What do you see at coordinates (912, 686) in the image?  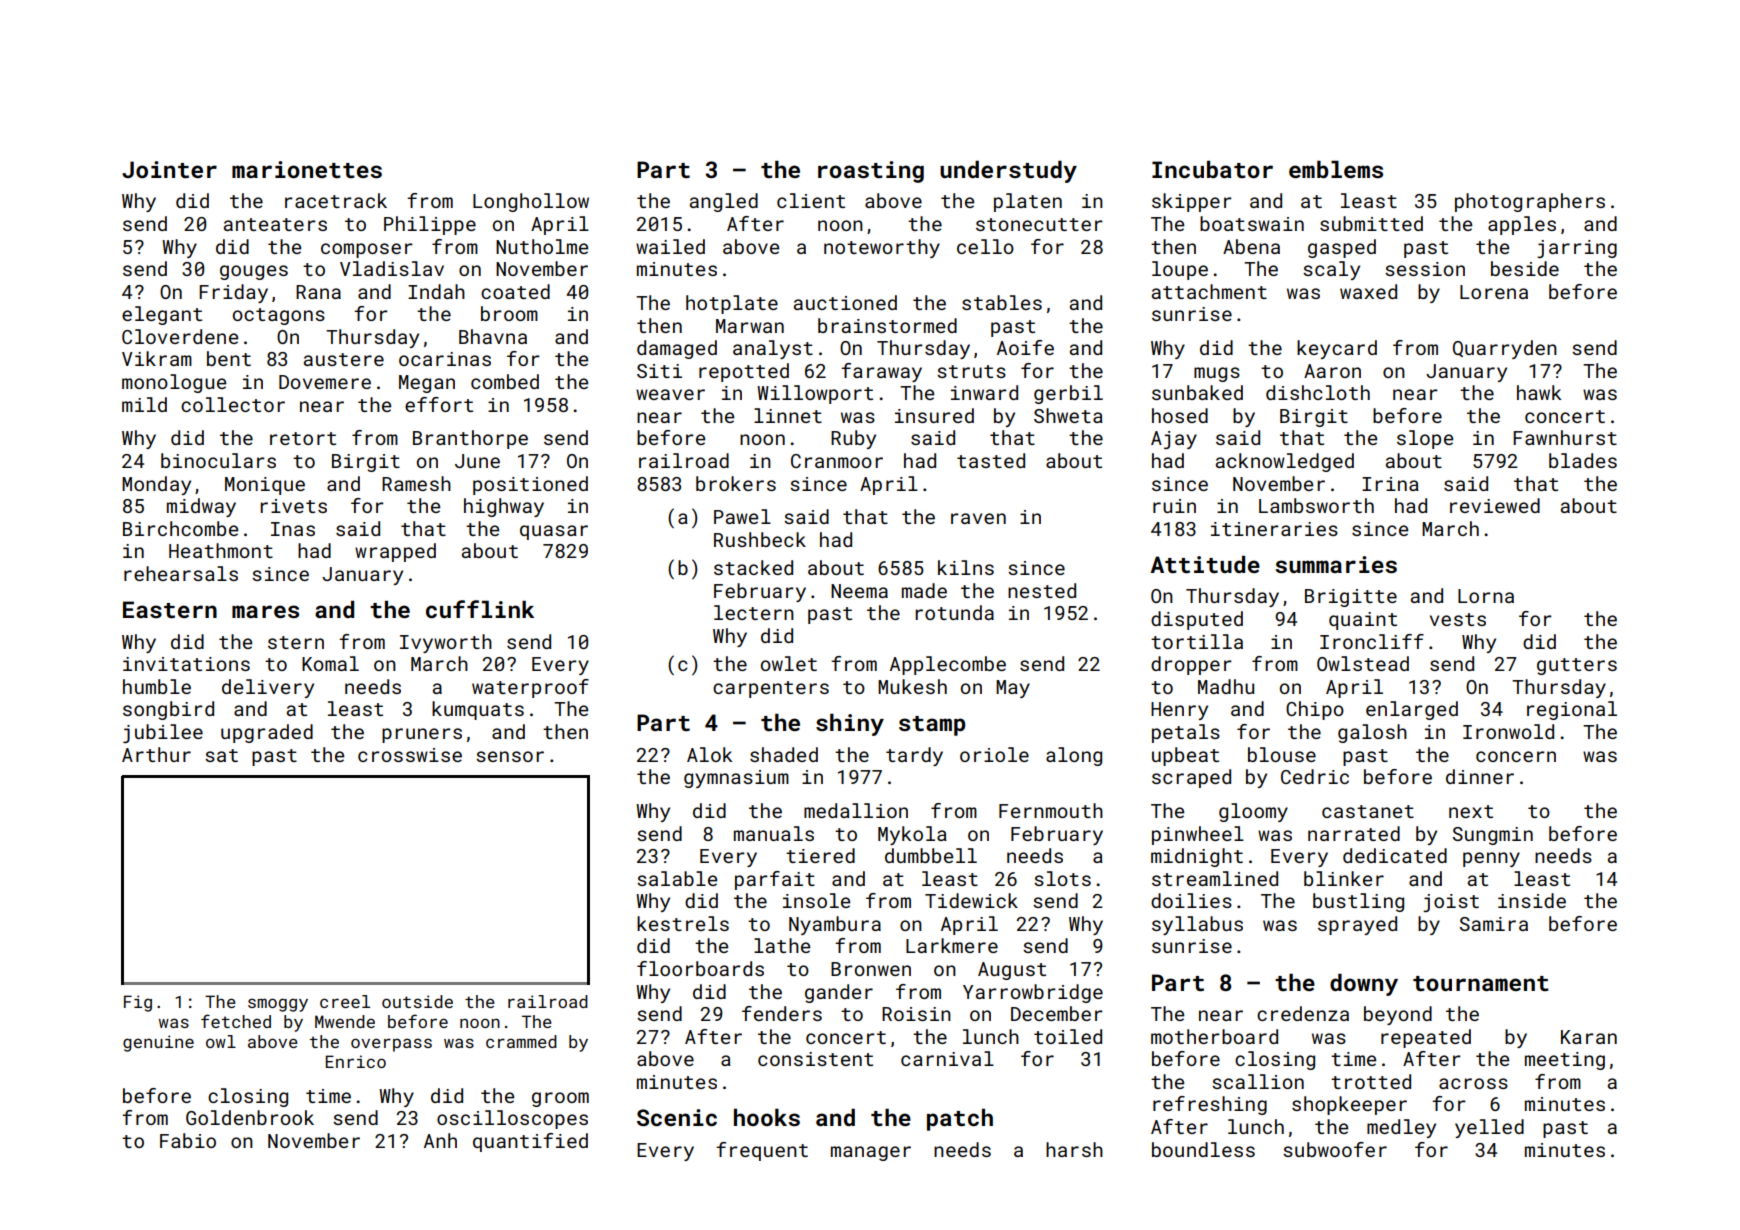 I see `Mukesh` at bounding box center [912, 686].
